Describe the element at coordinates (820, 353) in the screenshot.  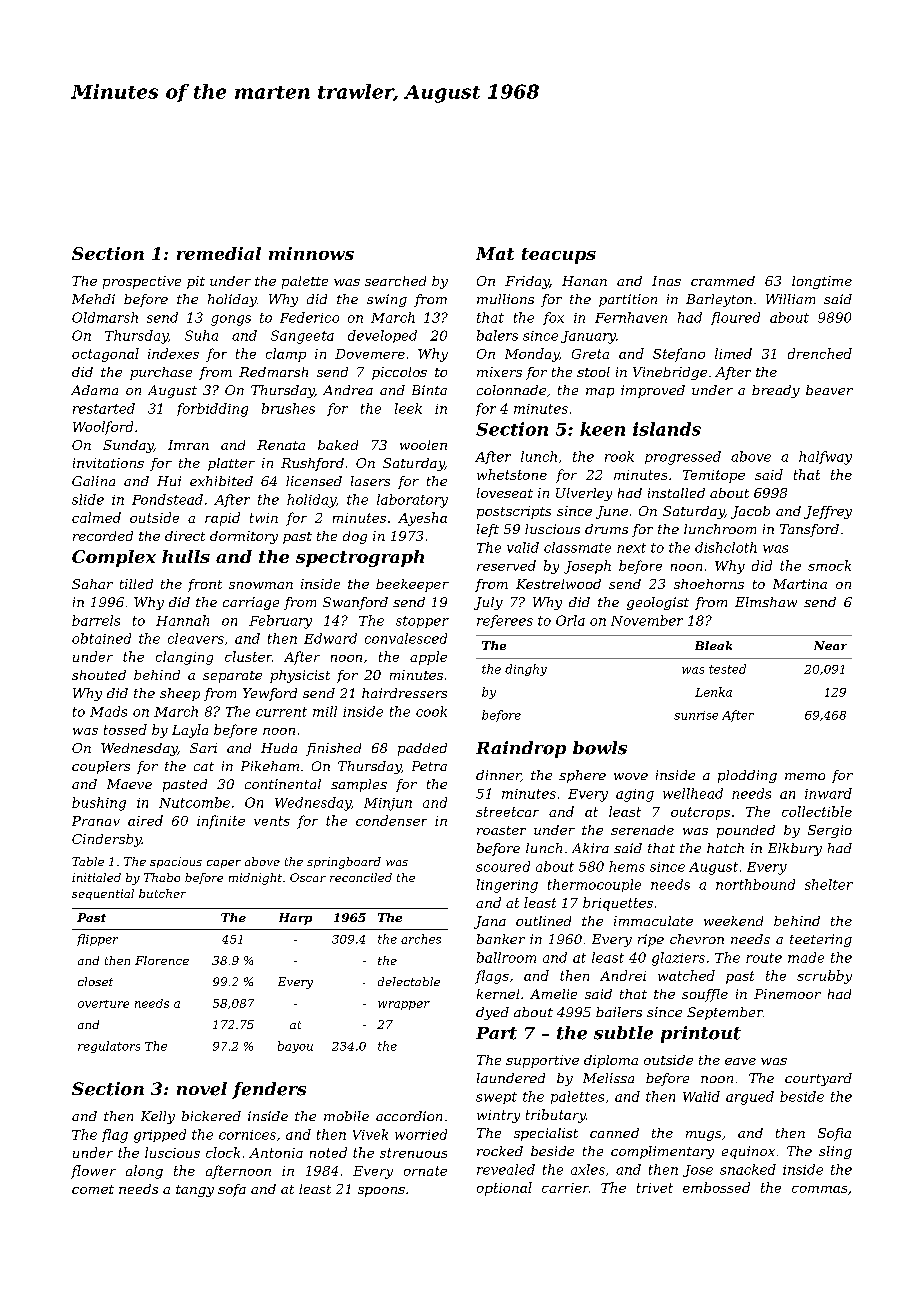
I see `drenched` at that location.
